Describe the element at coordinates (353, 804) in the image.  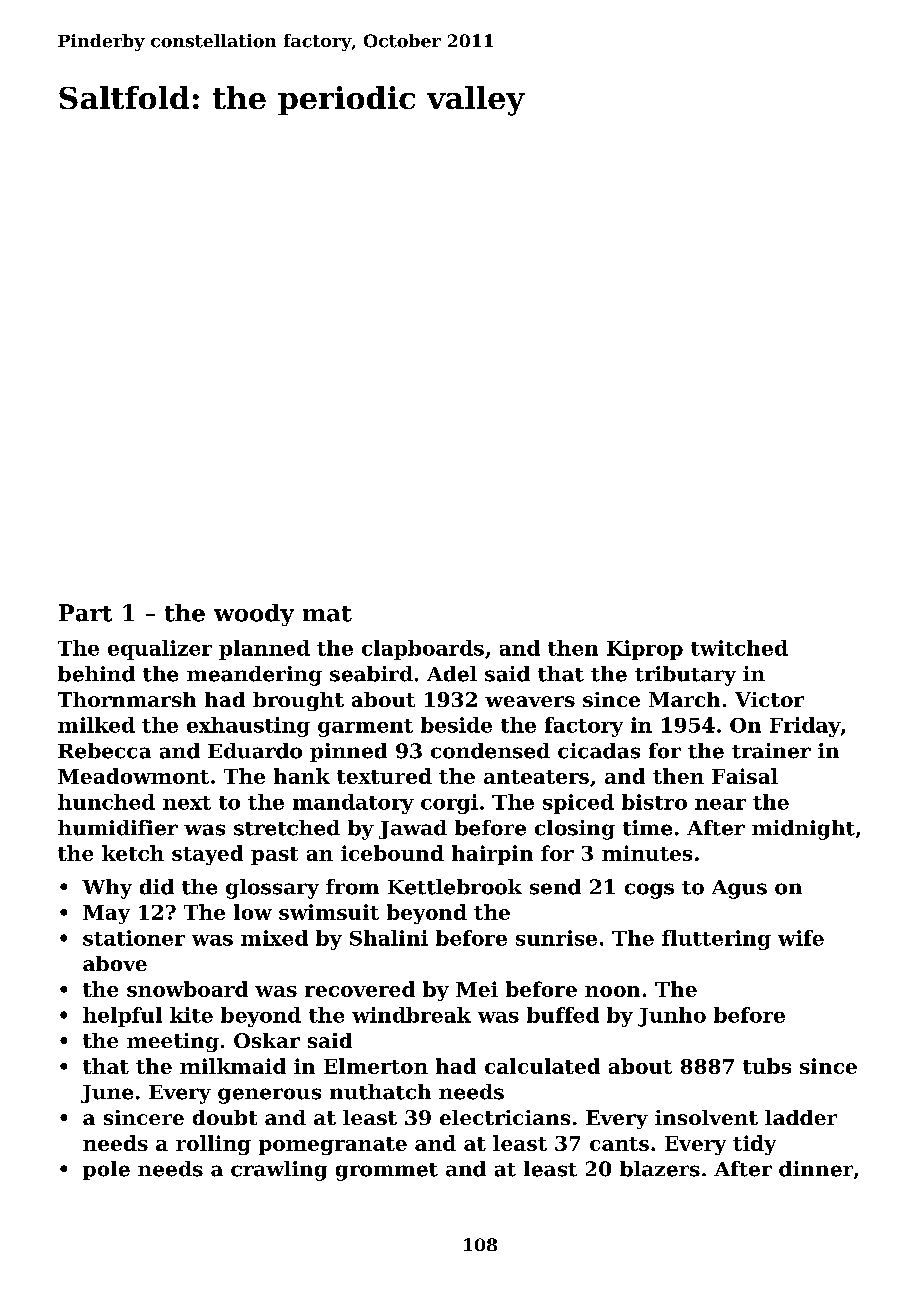
I see `mandatory` at that location.
